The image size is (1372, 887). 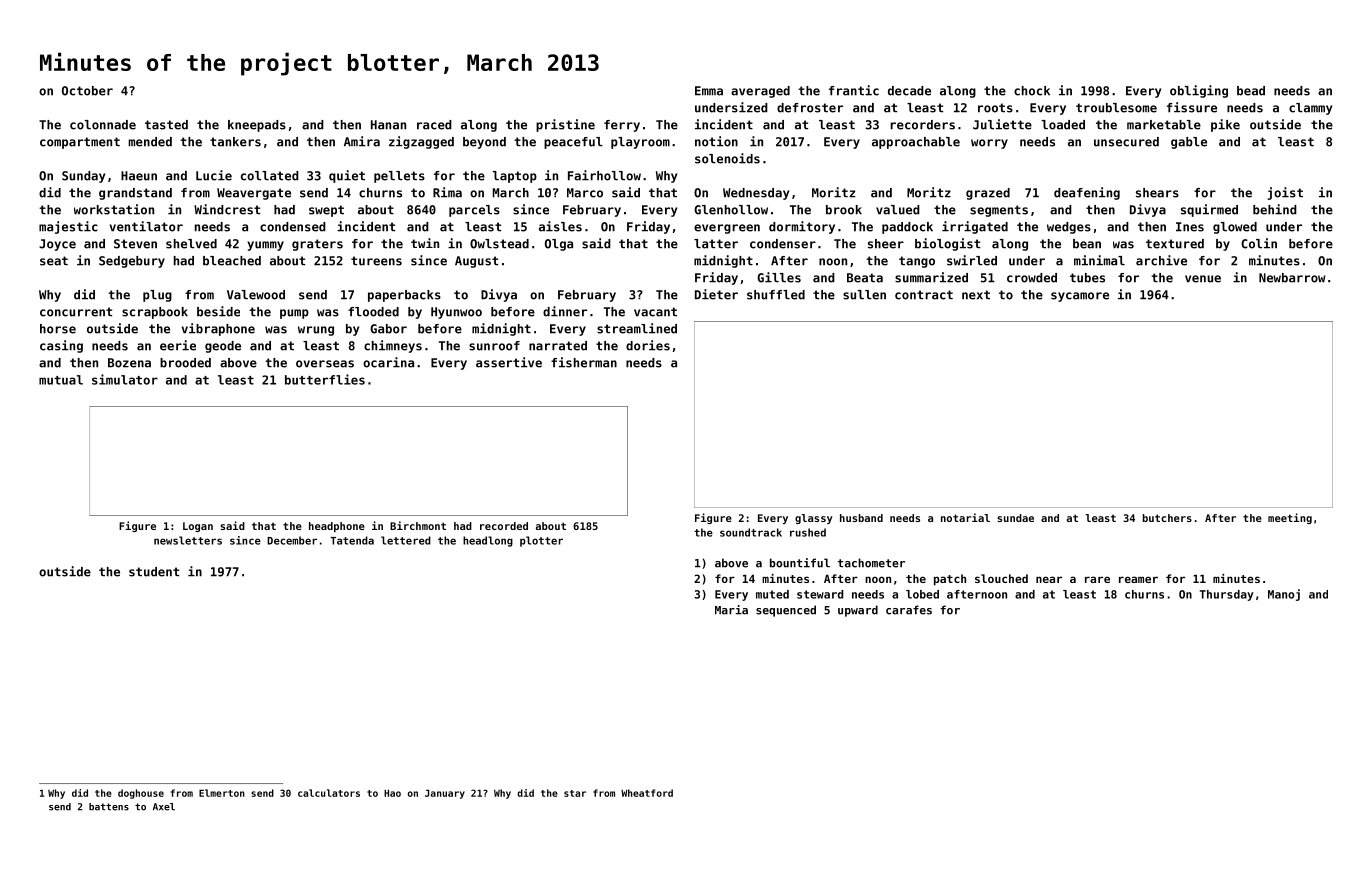 What do you see at coordinates (924, 295) in the screenshot?
I see `contract` at bounding box center [924, 295].
